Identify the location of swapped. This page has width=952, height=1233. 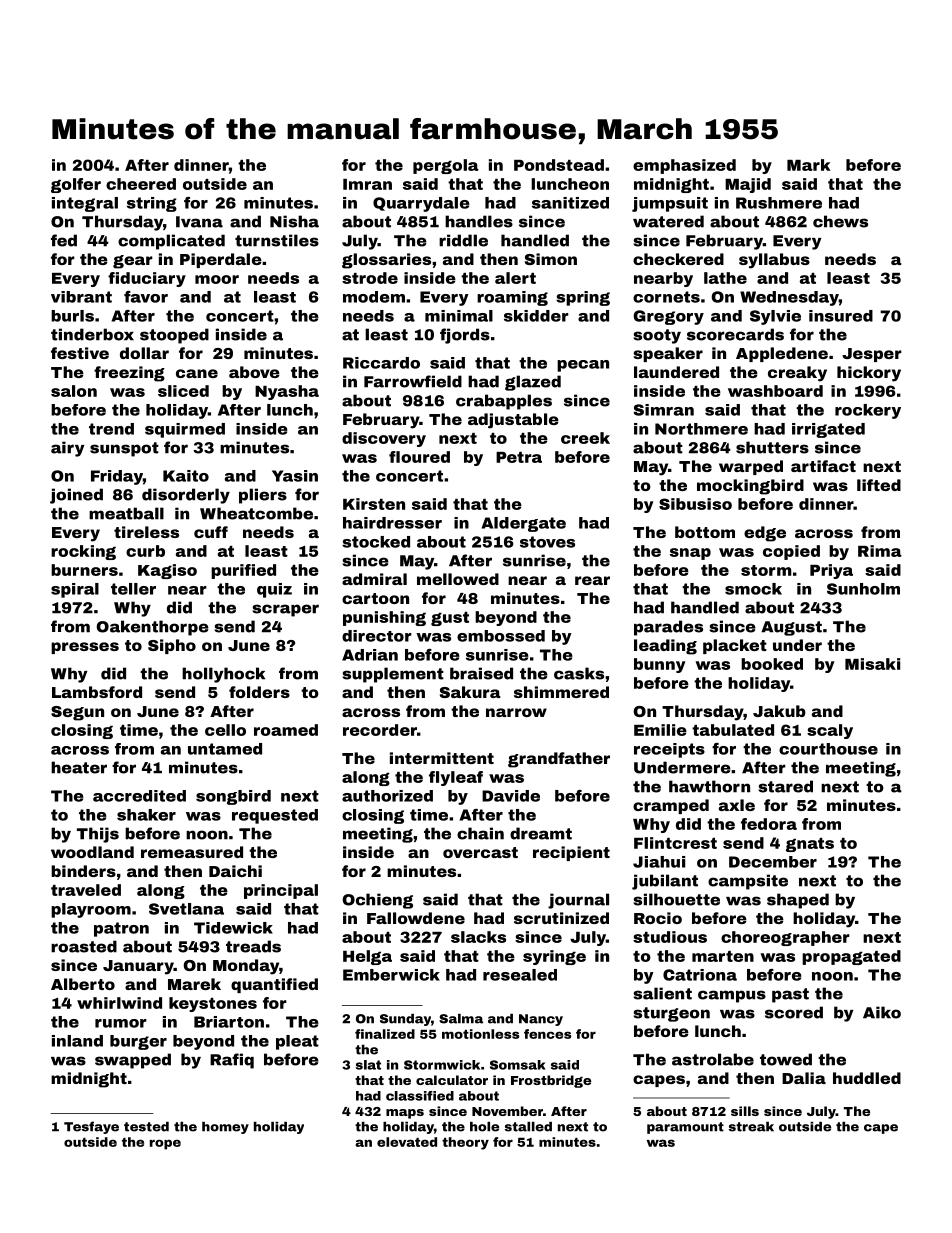
(133, 1061).
